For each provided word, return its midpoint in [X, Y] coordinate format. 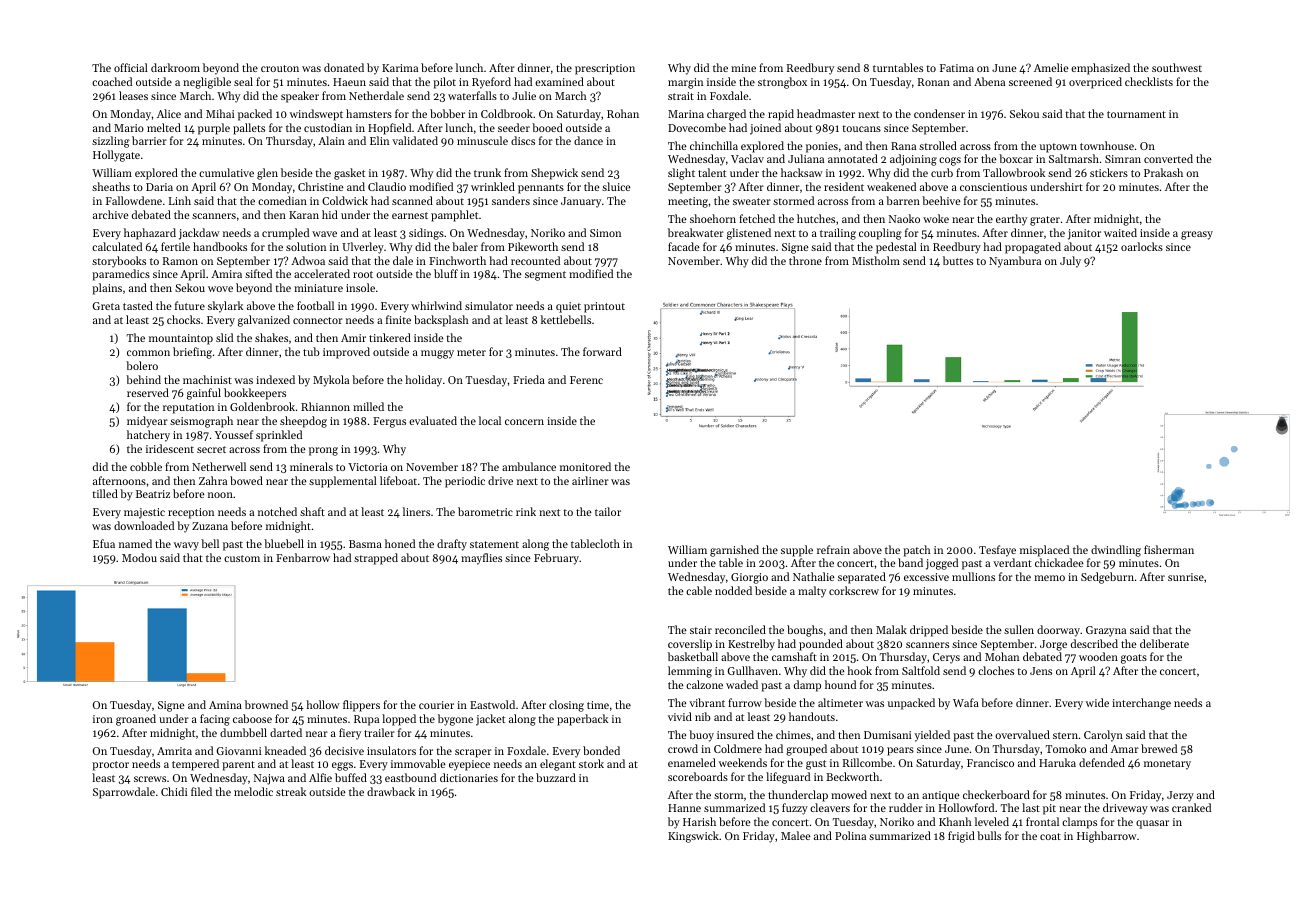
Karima [400, 68]
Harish [699, 821]
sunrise [1186, 577]
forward [602, 351]
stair [701, 630]
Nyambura [1015, 262]
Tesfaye [997, 551]
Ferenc [586, 380]
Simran [1123, 159]
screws [150, 779]
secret [211, 449]
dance [588, 140]
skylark [225, 307]
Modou [139, 557]
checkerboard [996, 794]
